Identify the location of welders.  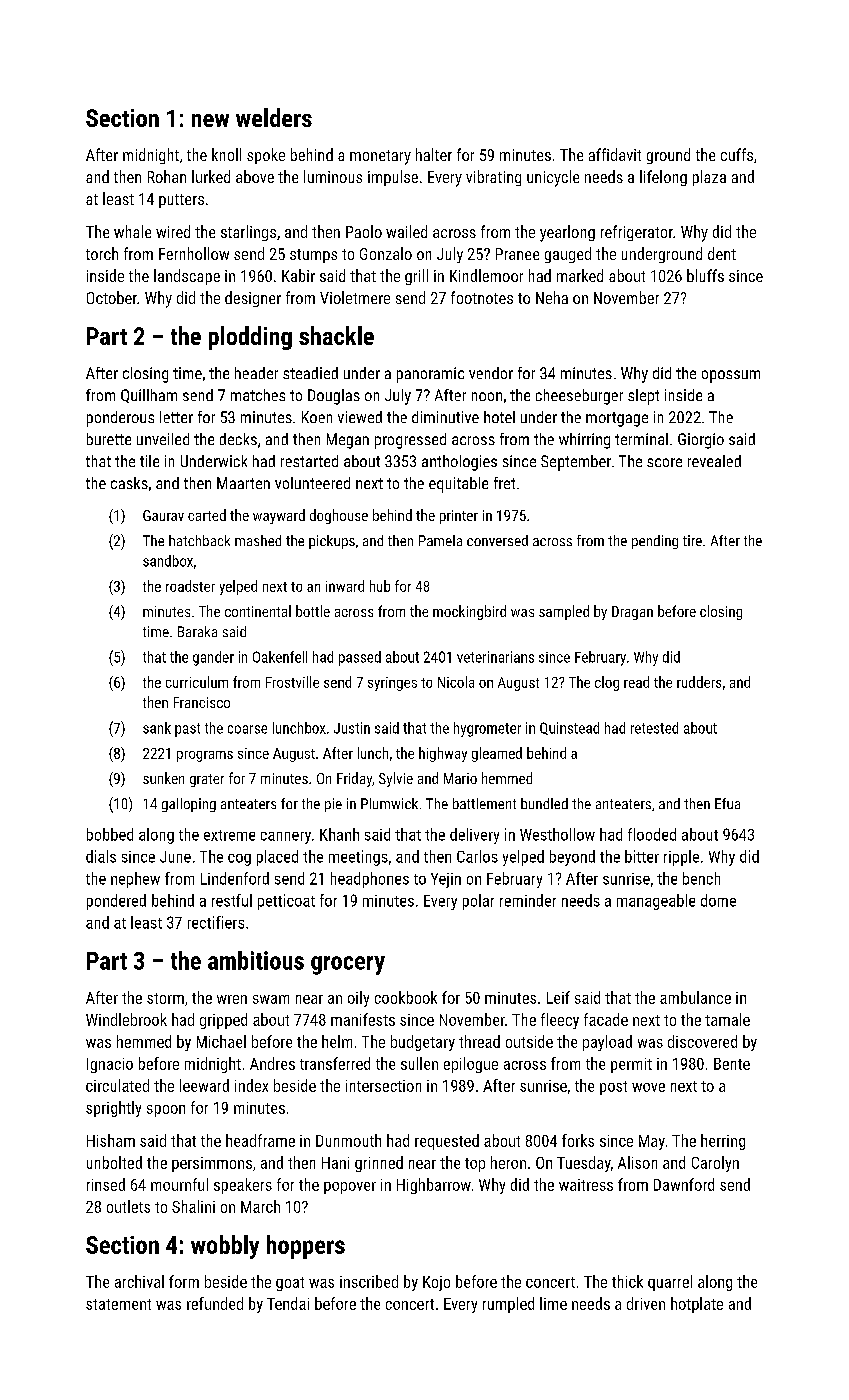
(274, 117).
